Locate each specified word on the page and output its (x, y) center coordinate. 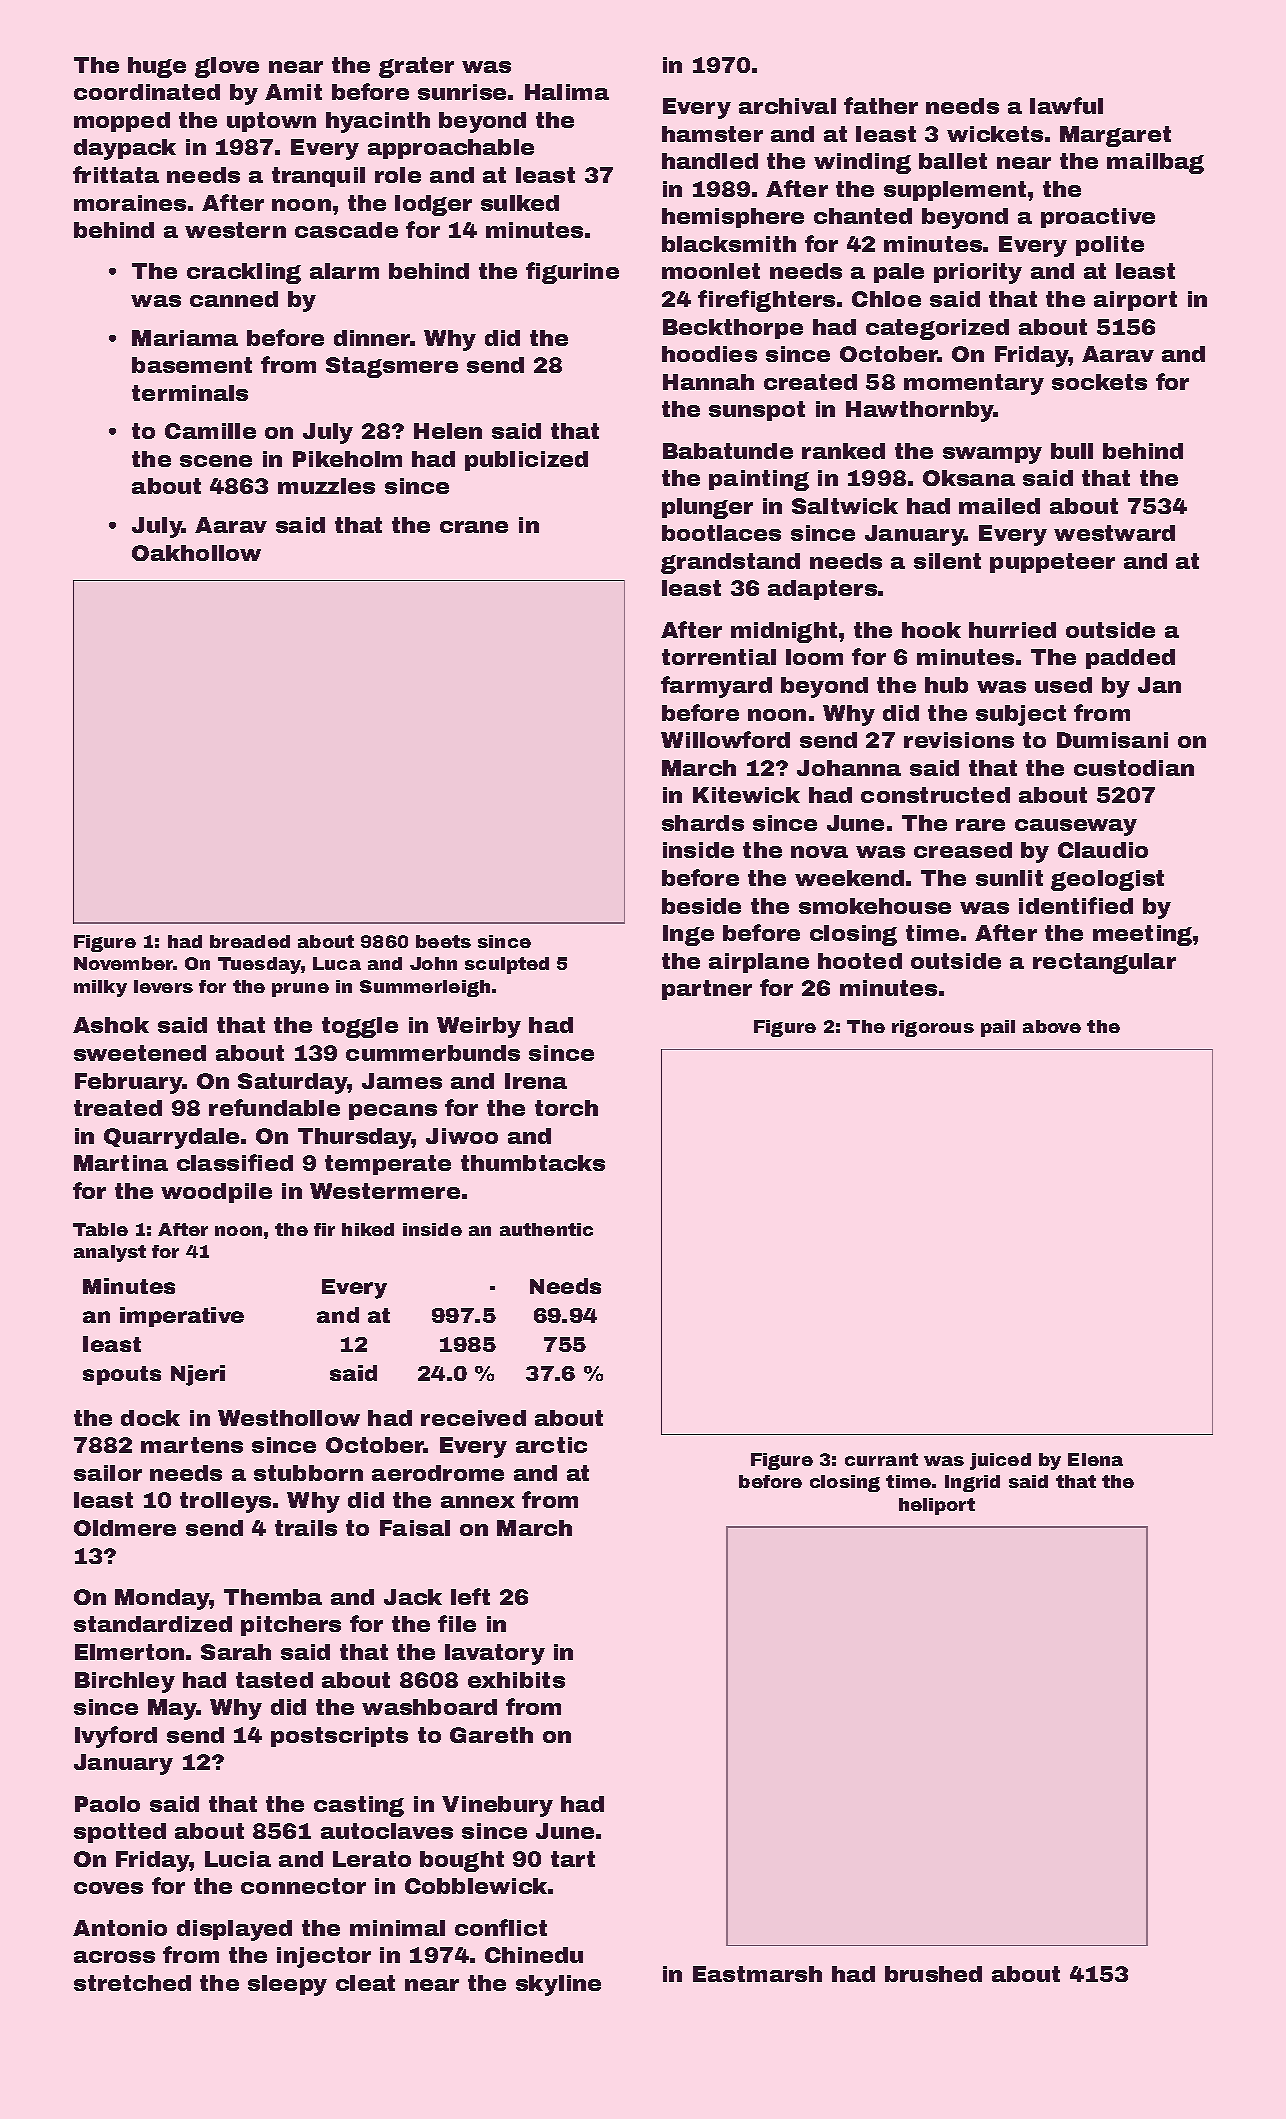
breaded (250, 941)
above (1052, 1026)
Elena (1095, 1459)
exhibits (516, 1680)
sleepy (287, 1985)
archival (787, 106)
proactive (1098, 218)
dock (150, 1418)
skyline (558, 1985)
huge (157, 67)
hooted (860, 961)
